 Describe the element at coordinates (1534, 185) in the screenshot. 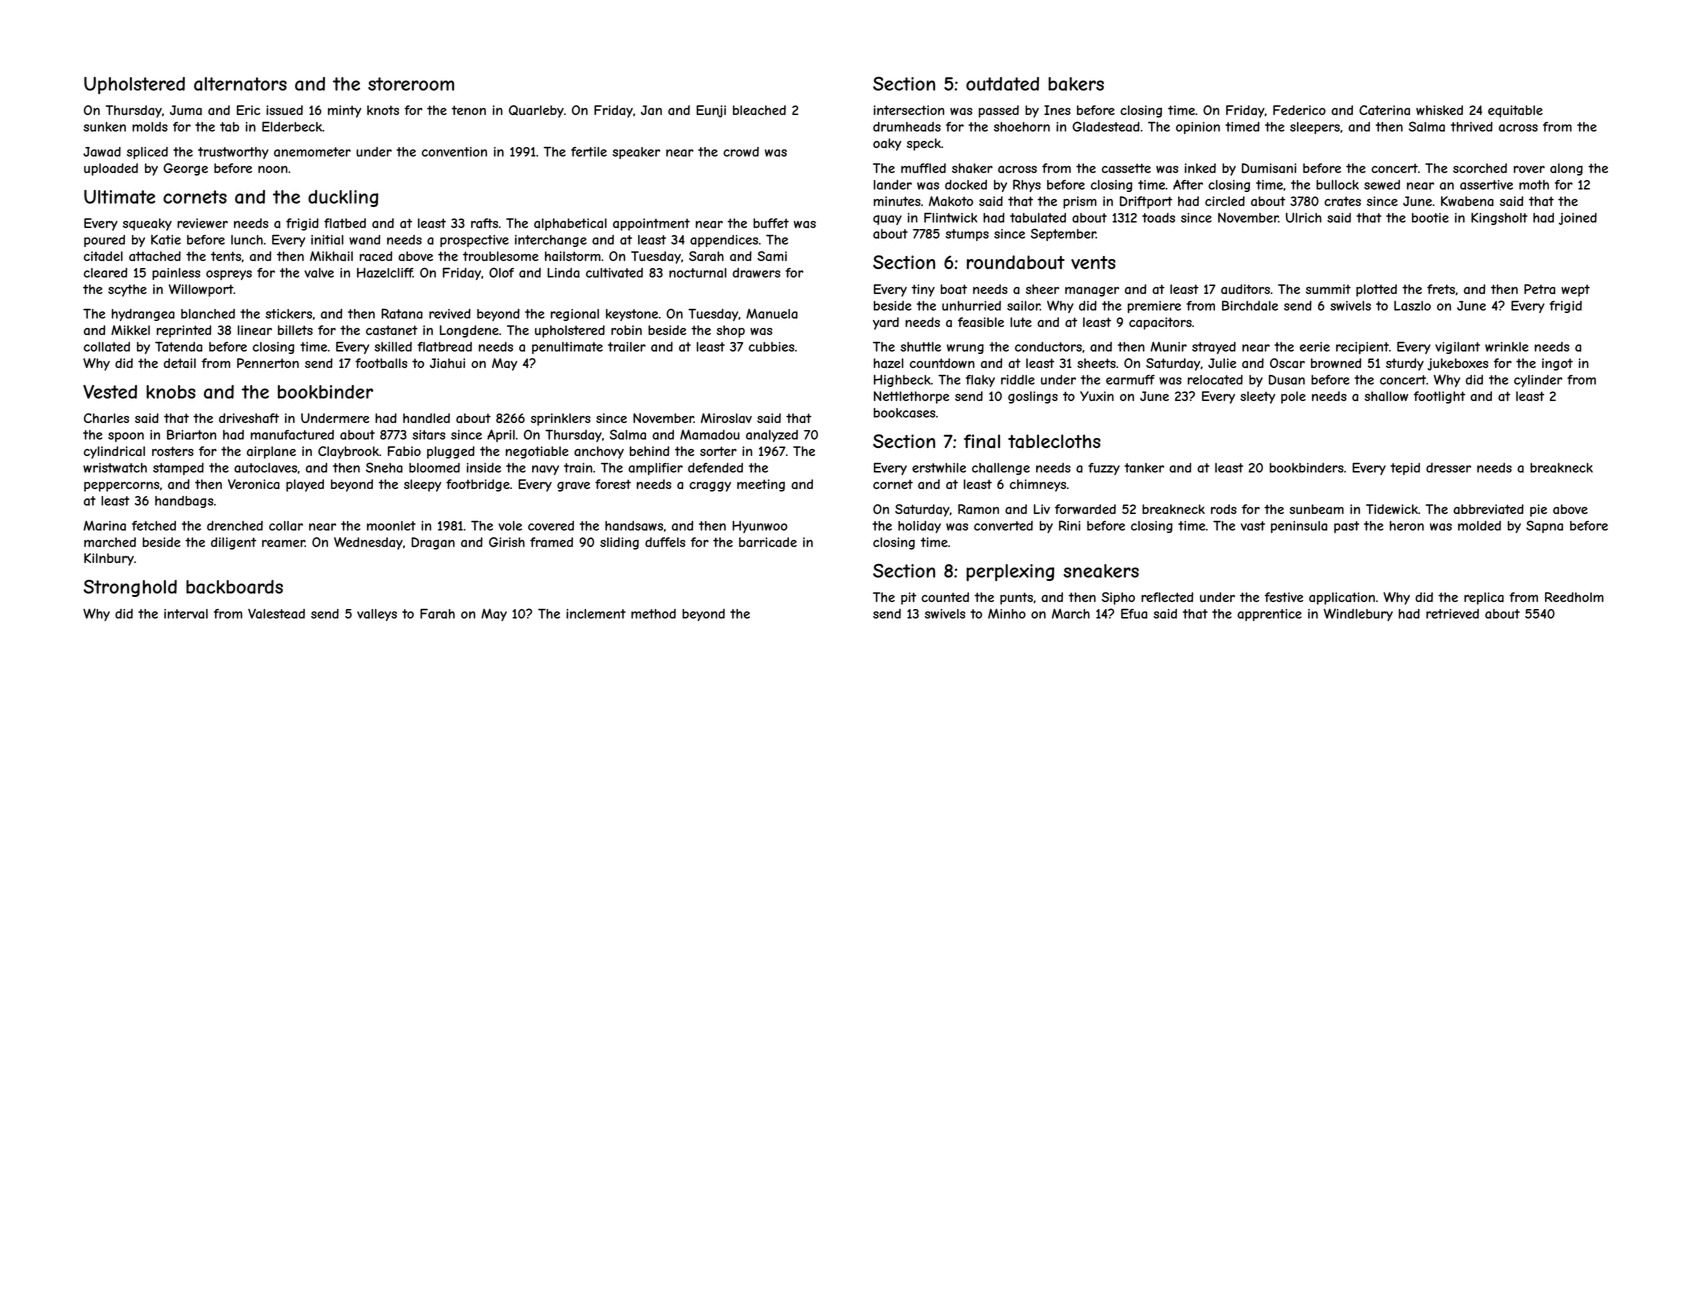

I see `moth` at that location.
